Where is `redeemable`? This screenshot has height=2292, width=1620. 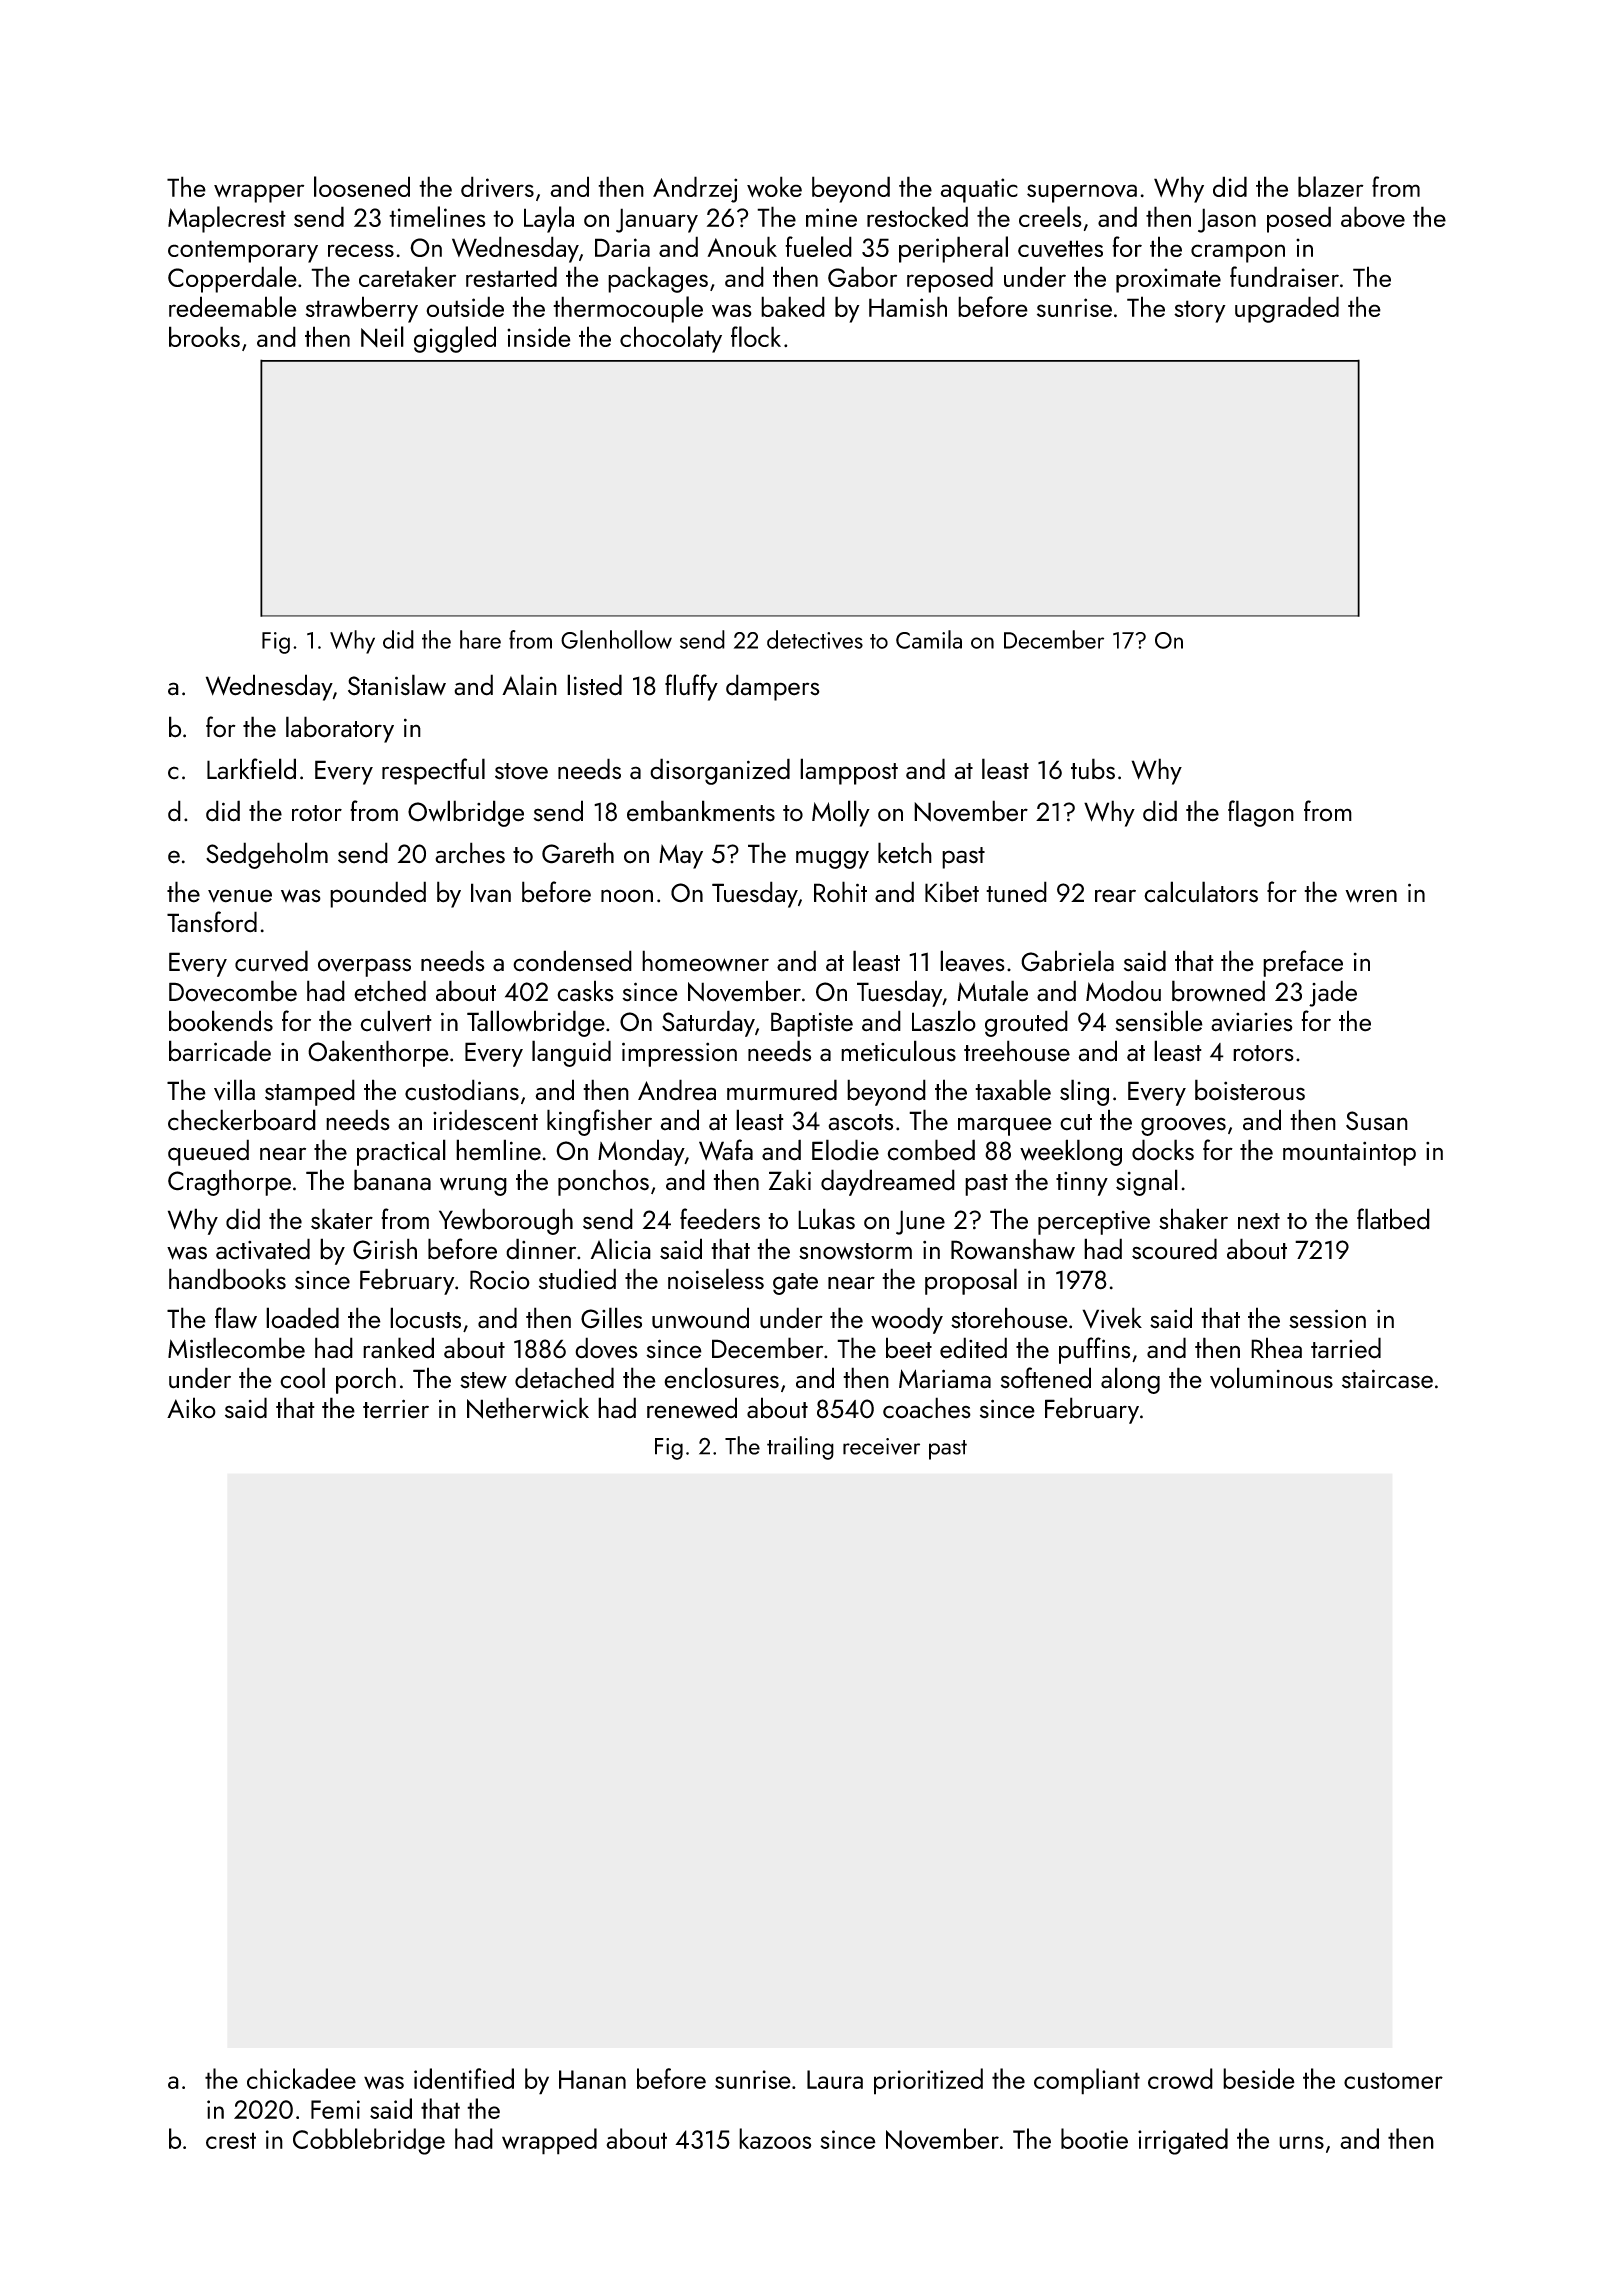
redeemable is located at coordinates (233, 306).
